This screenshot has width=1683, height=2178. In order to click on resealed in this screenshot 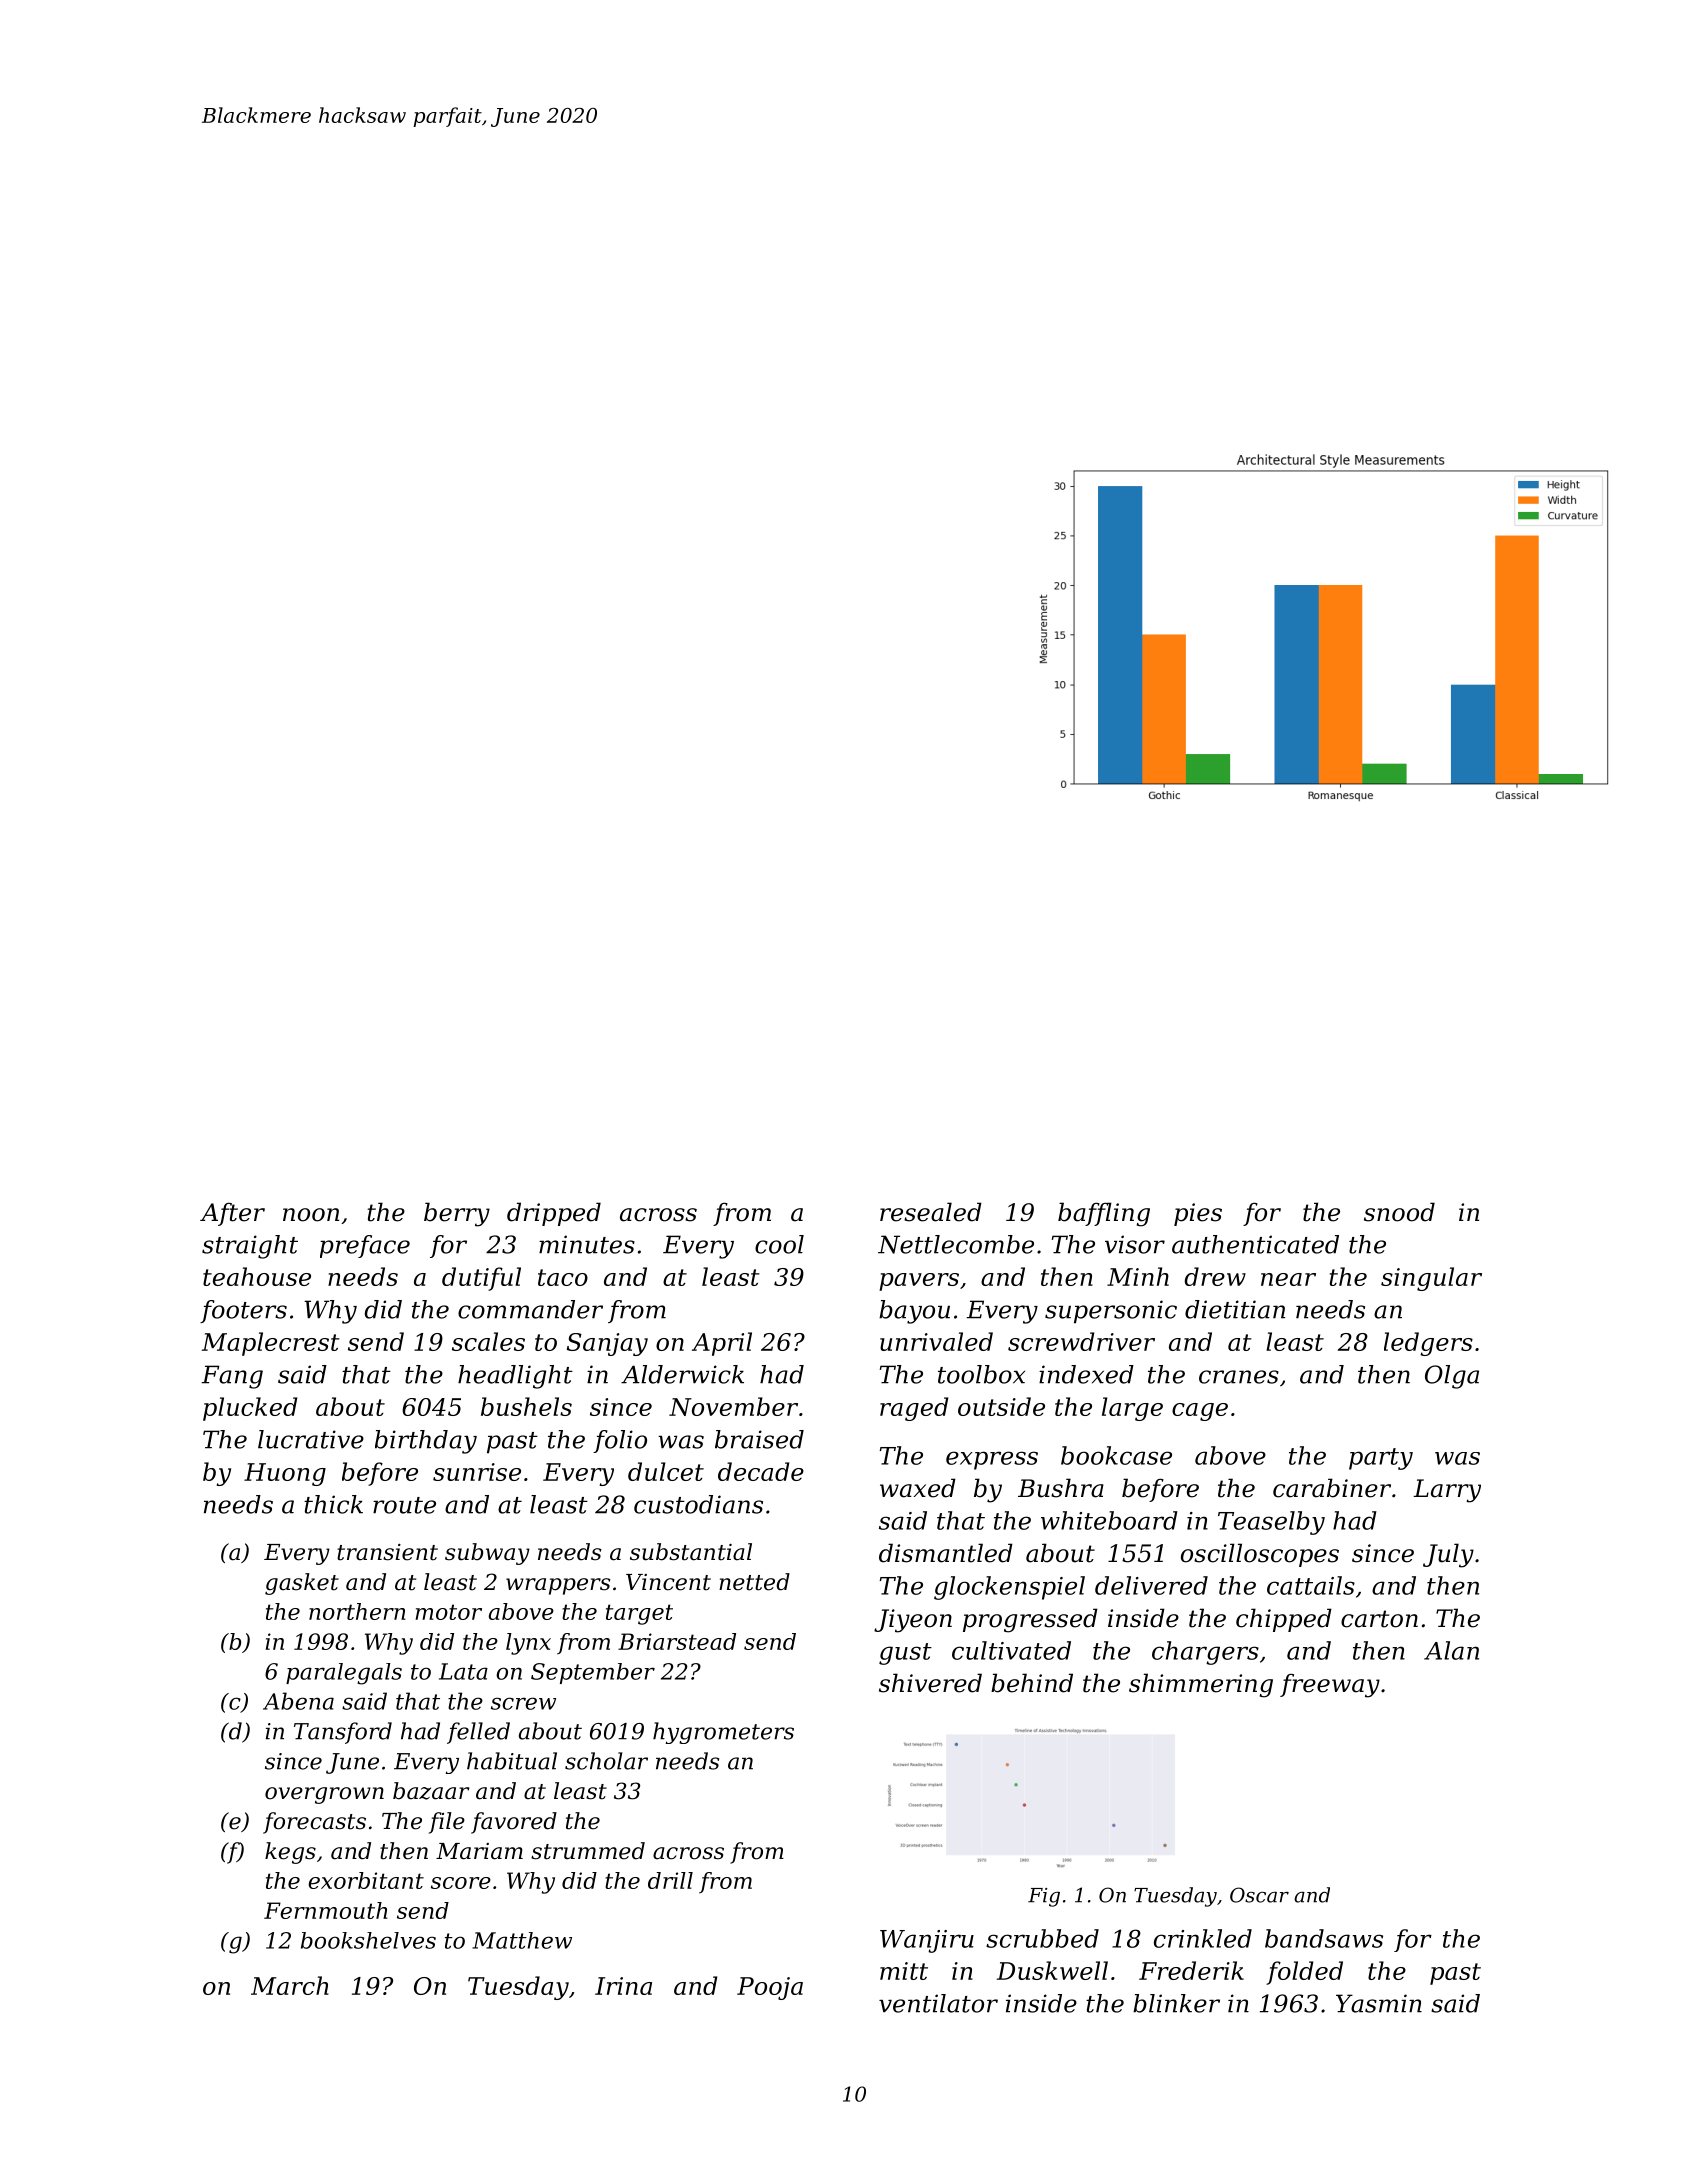, I will do `click(931, 1212)`.
